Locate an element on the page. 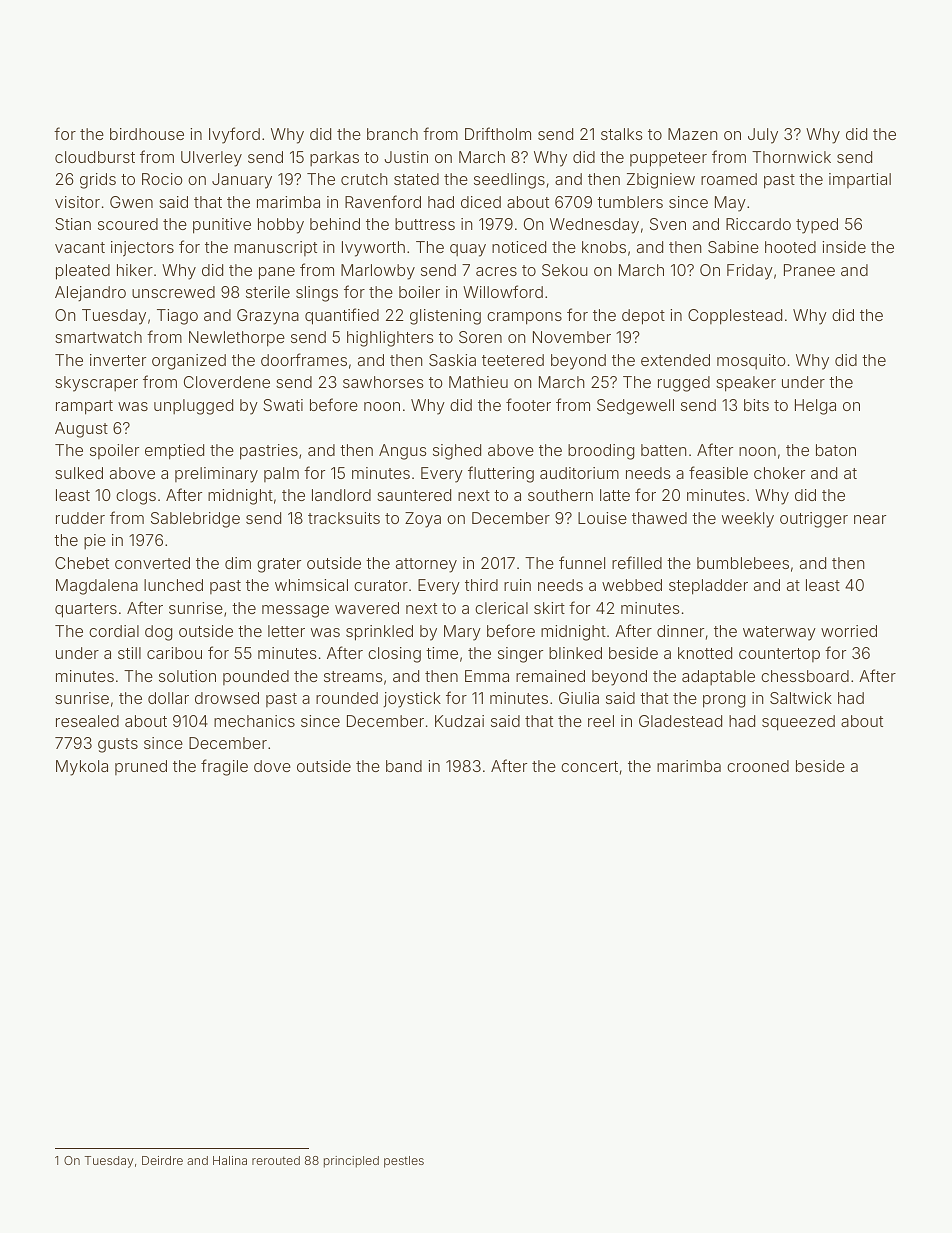 The height and width of the document is (1233, 952). principled is located at coordinates (351, 1162).
